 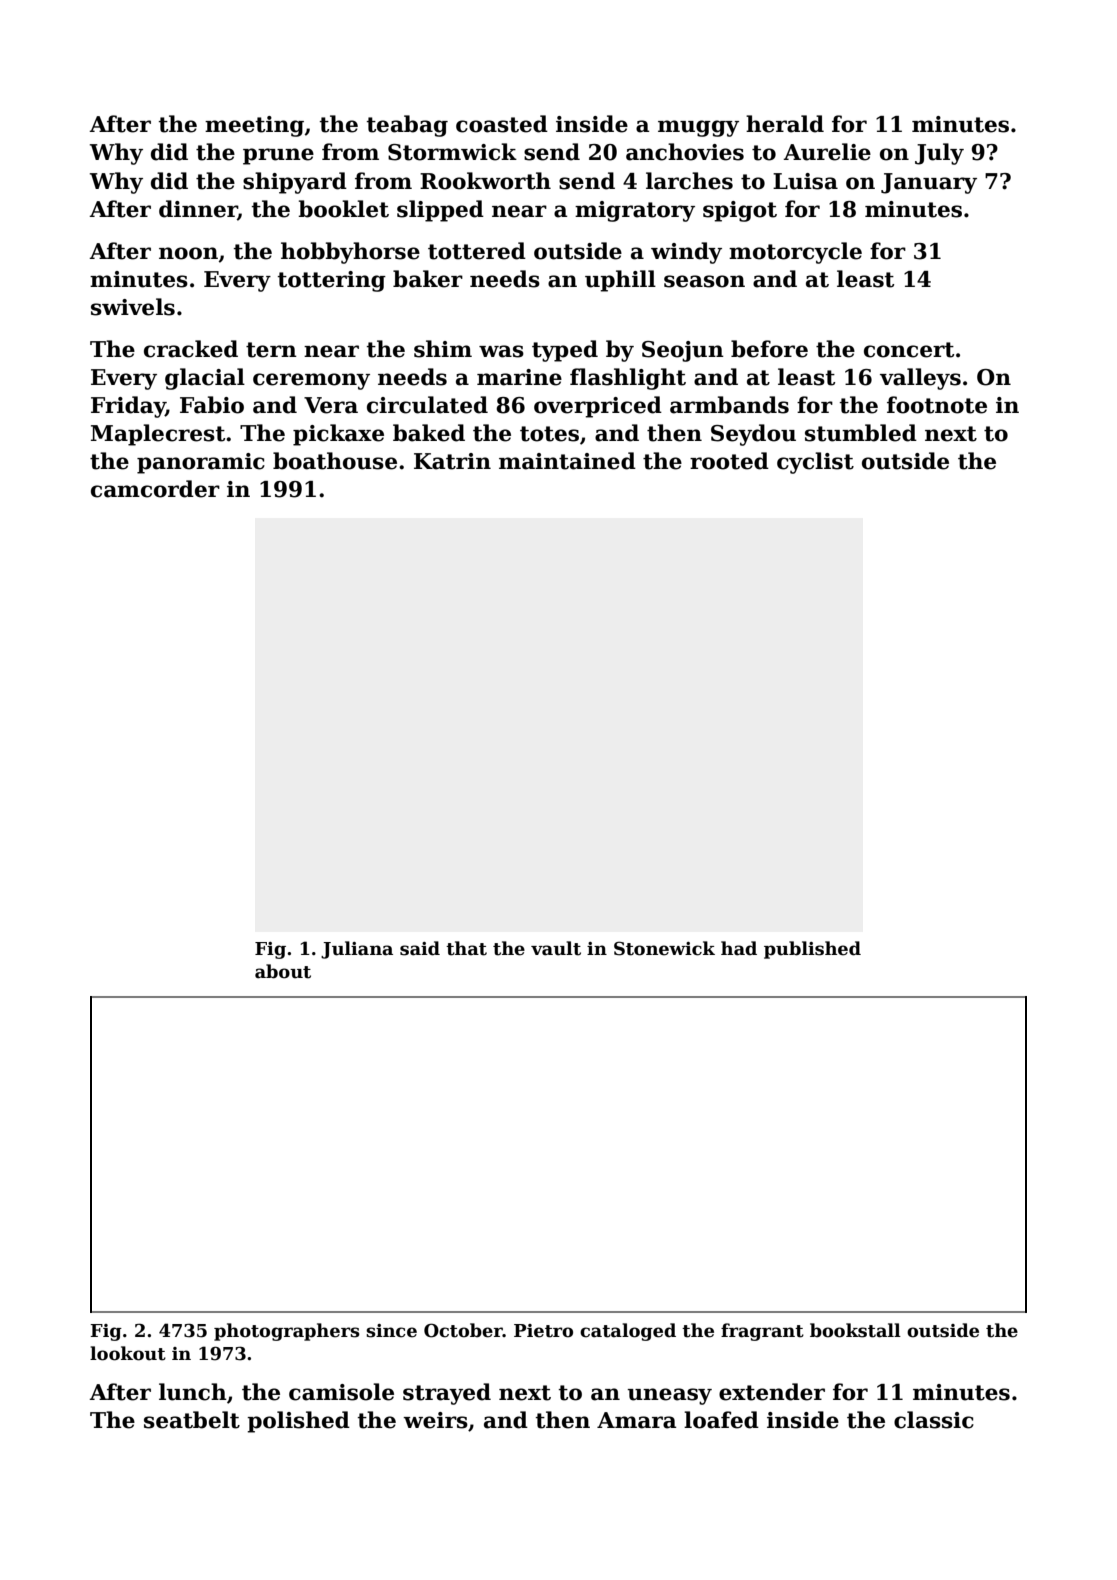 What do you see at coordinates (939, 154) in the screenshot?
I see `July` at bounding box center [939, 154].
